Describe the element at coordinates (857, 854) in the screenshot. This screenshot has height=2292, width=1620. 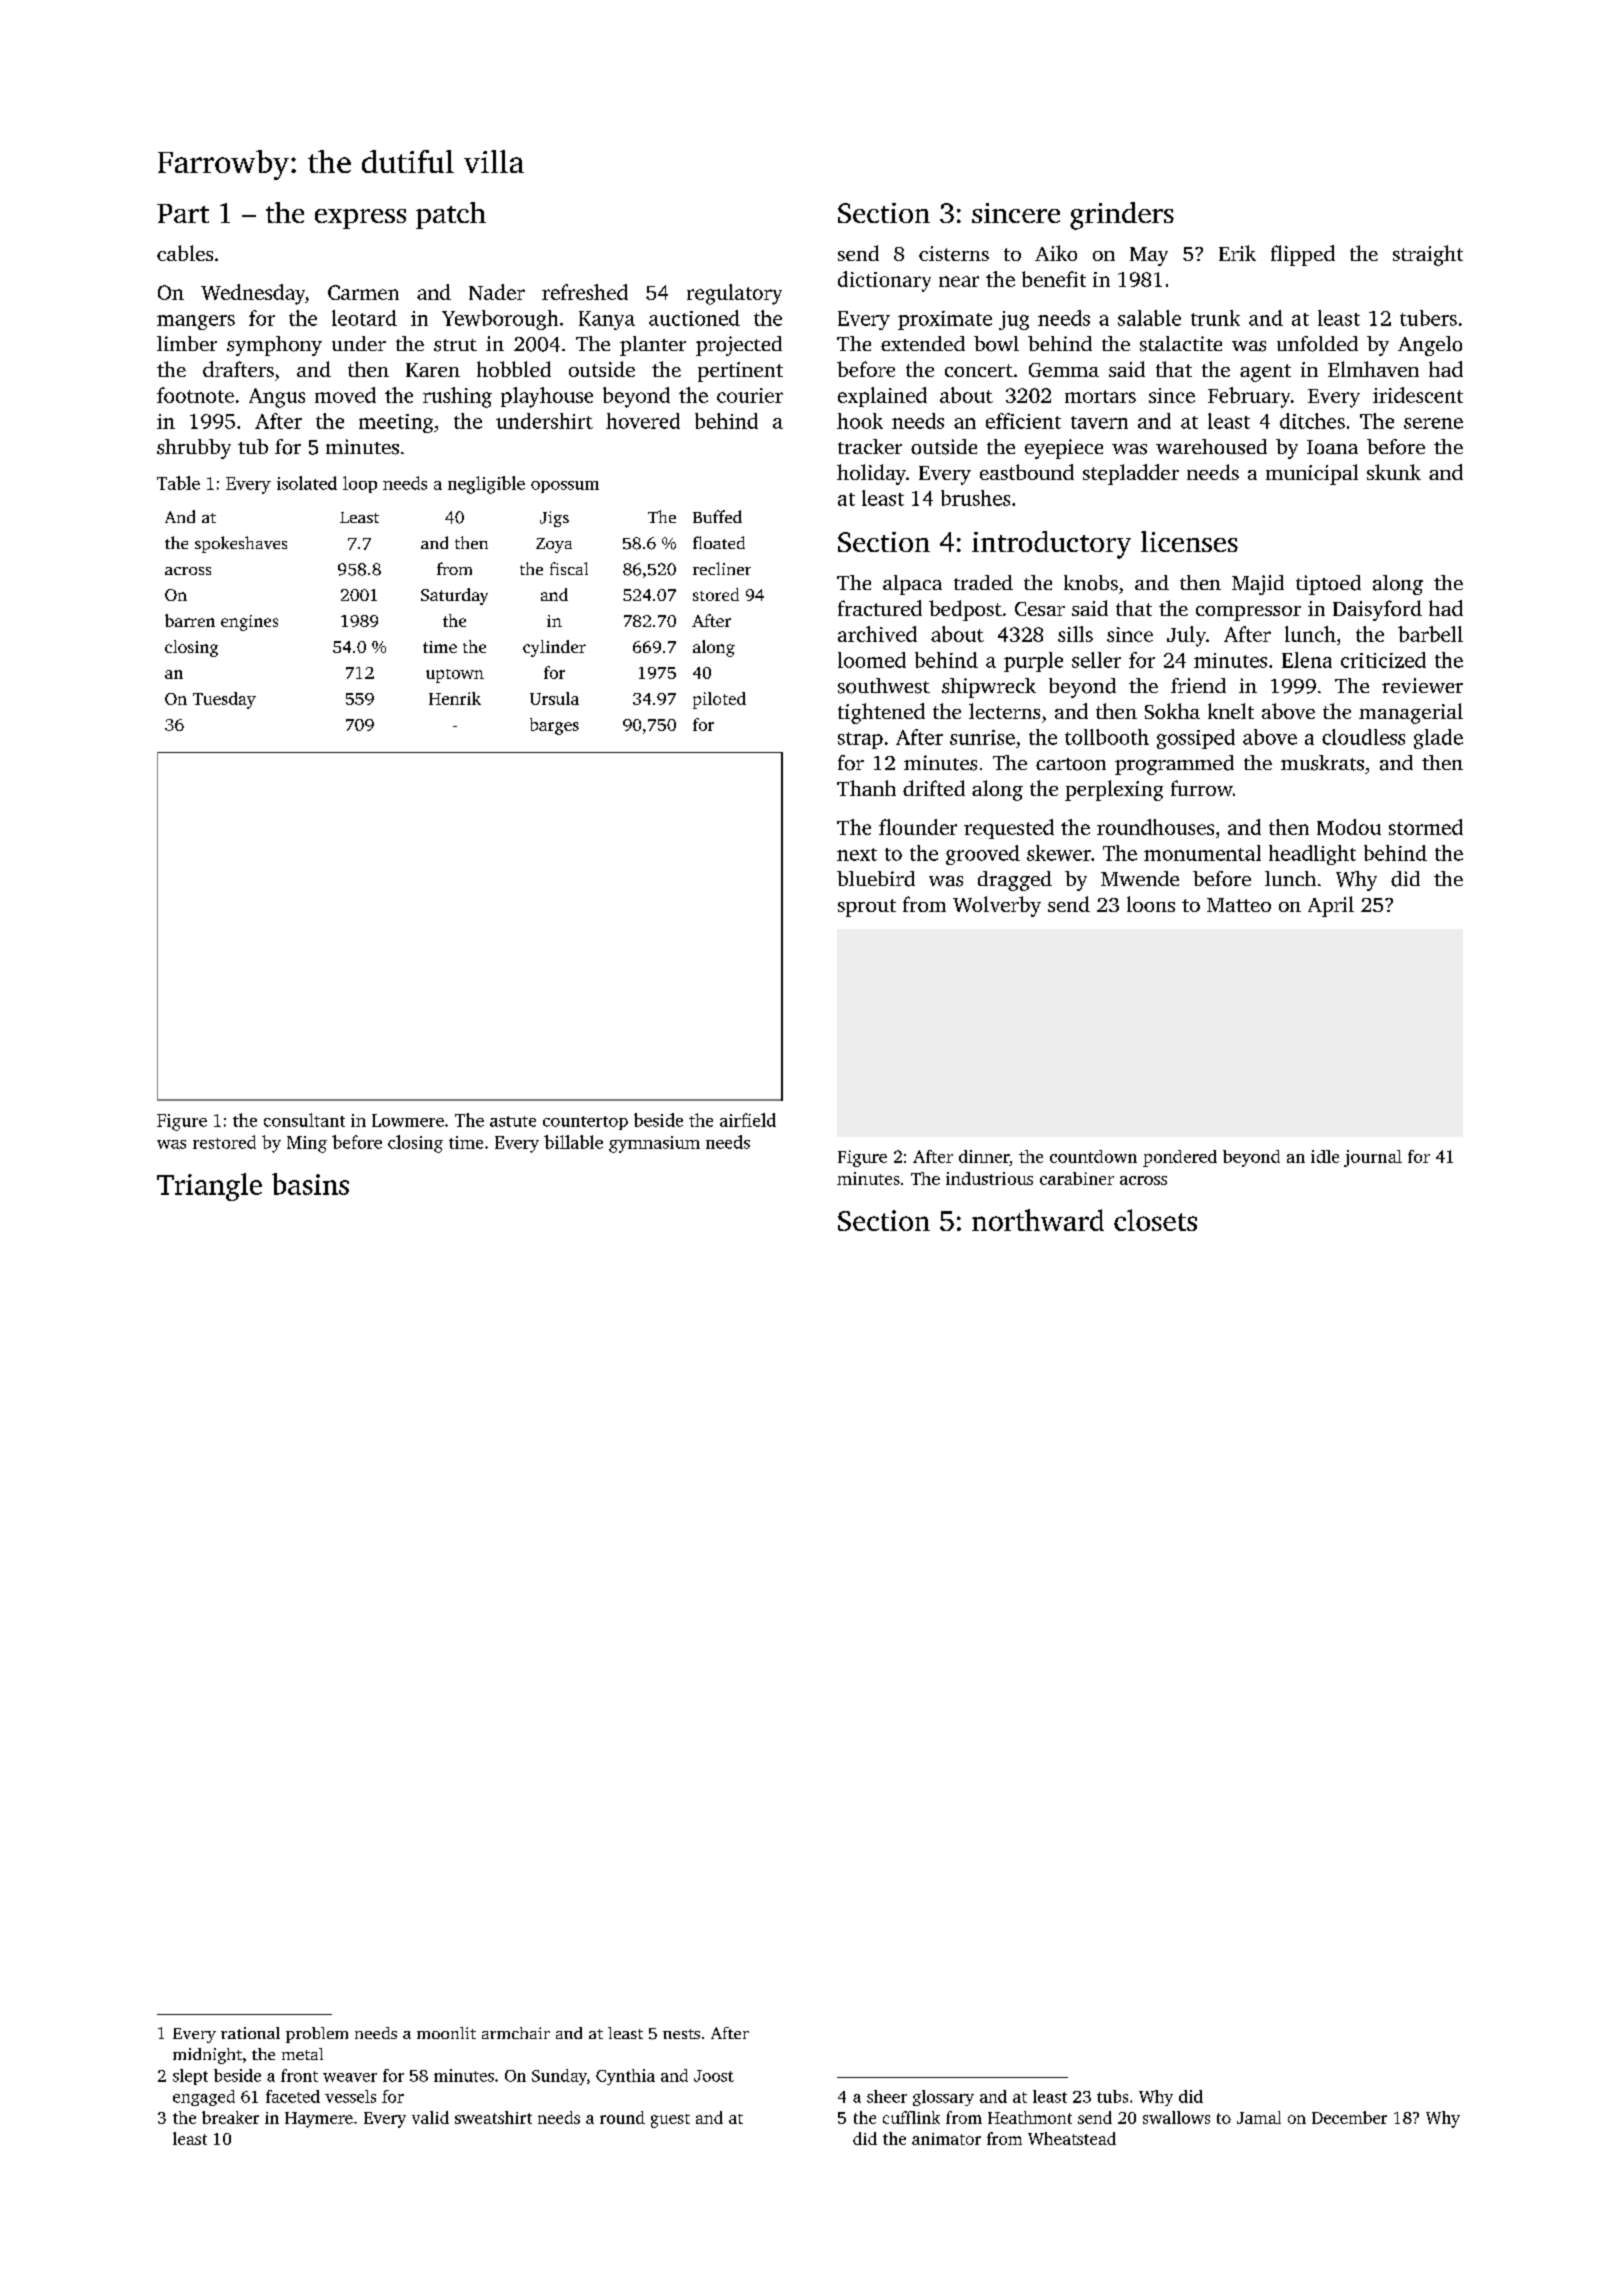
I see `next` at that location.
